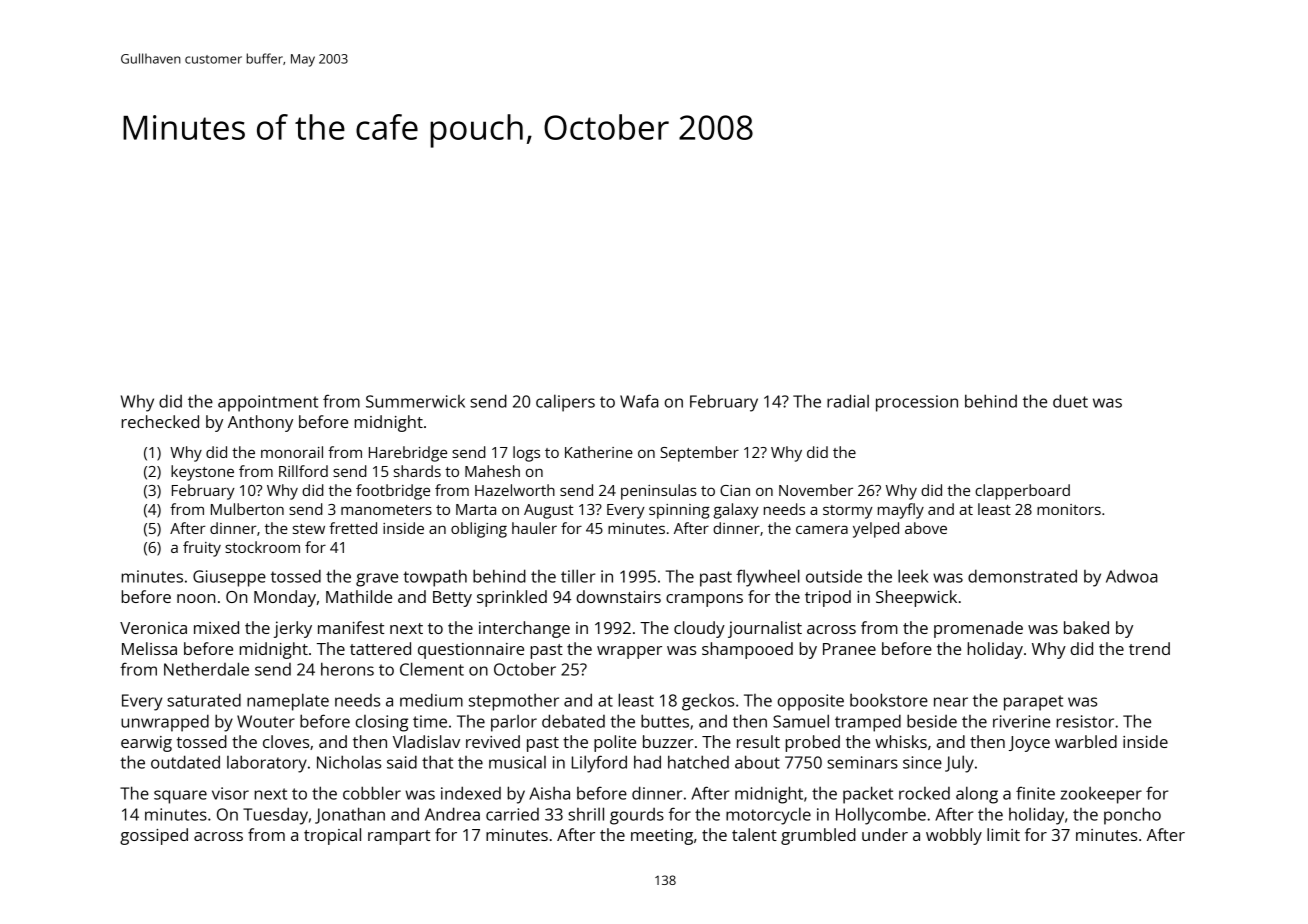  What do you see at coordinates (699, 454) in the screenshot?
I see `September` at bounding box center [699, 454].
